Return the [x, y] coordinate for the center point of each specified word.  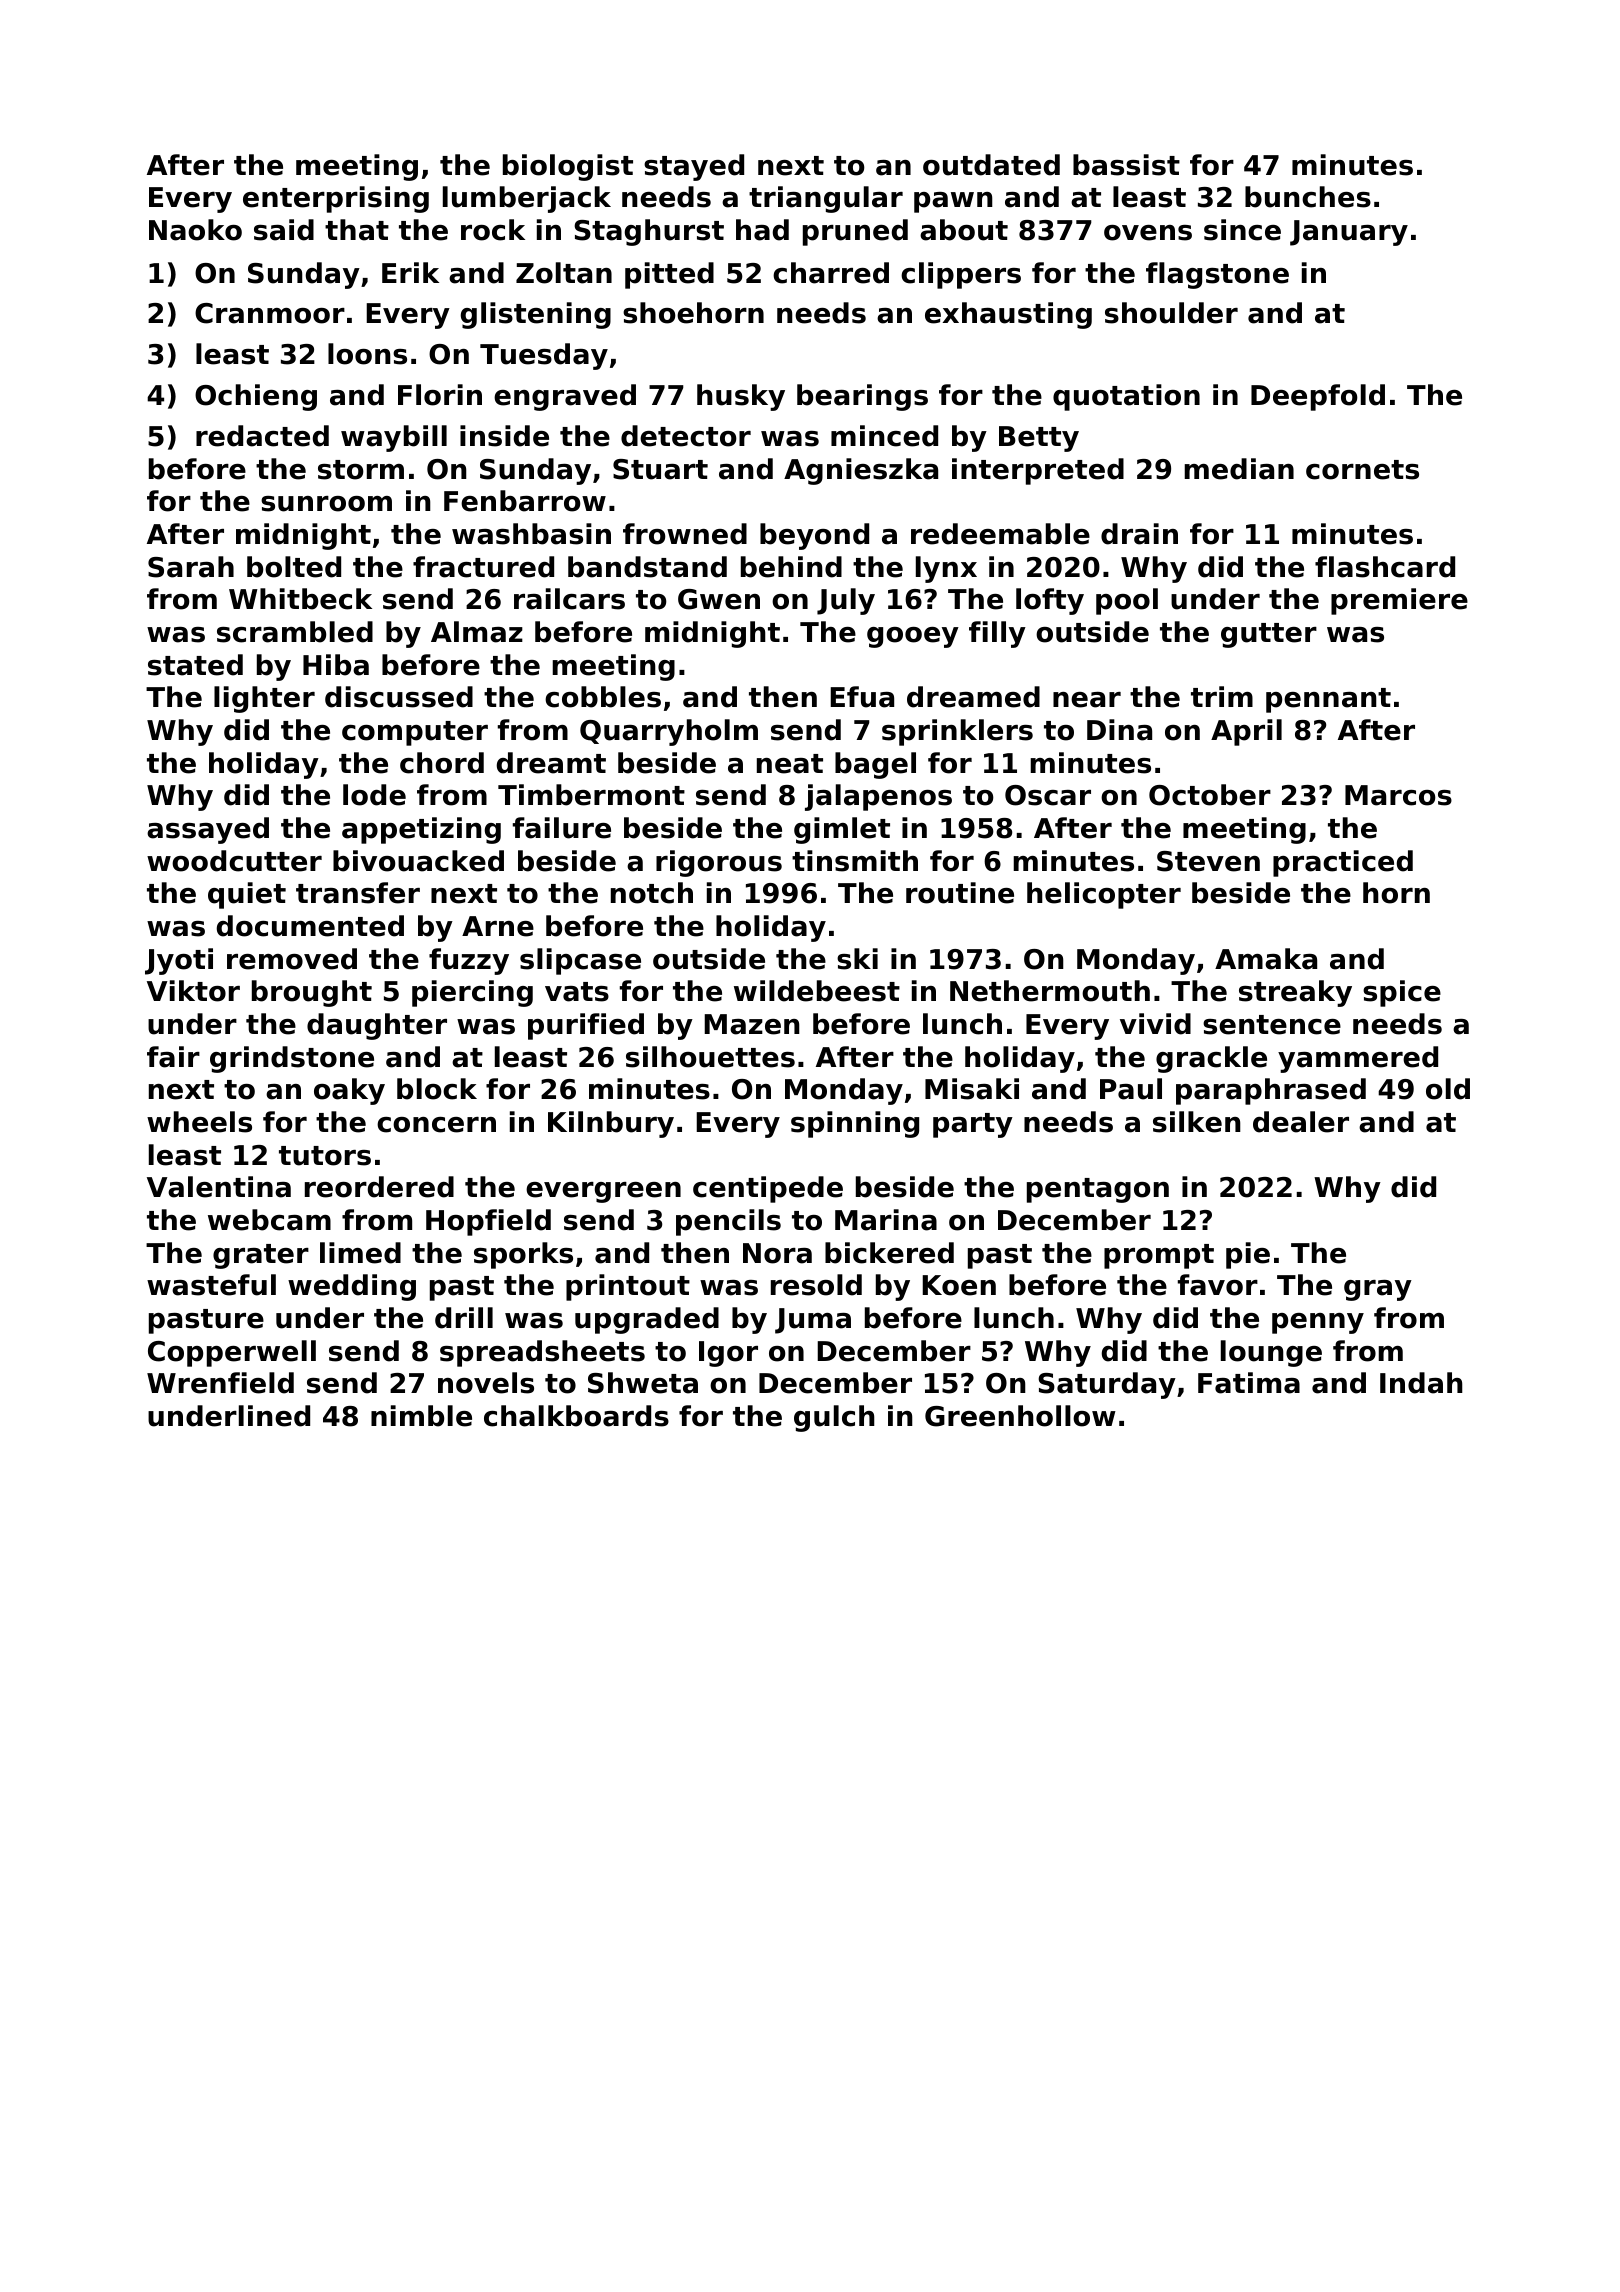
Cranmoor [270, 313]
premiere [1399, 601]
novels [486, 1383]
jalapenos [878, 797]
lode [374, 795]
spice [1402, 993]
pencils [728, 1222]
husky [741, 397]
